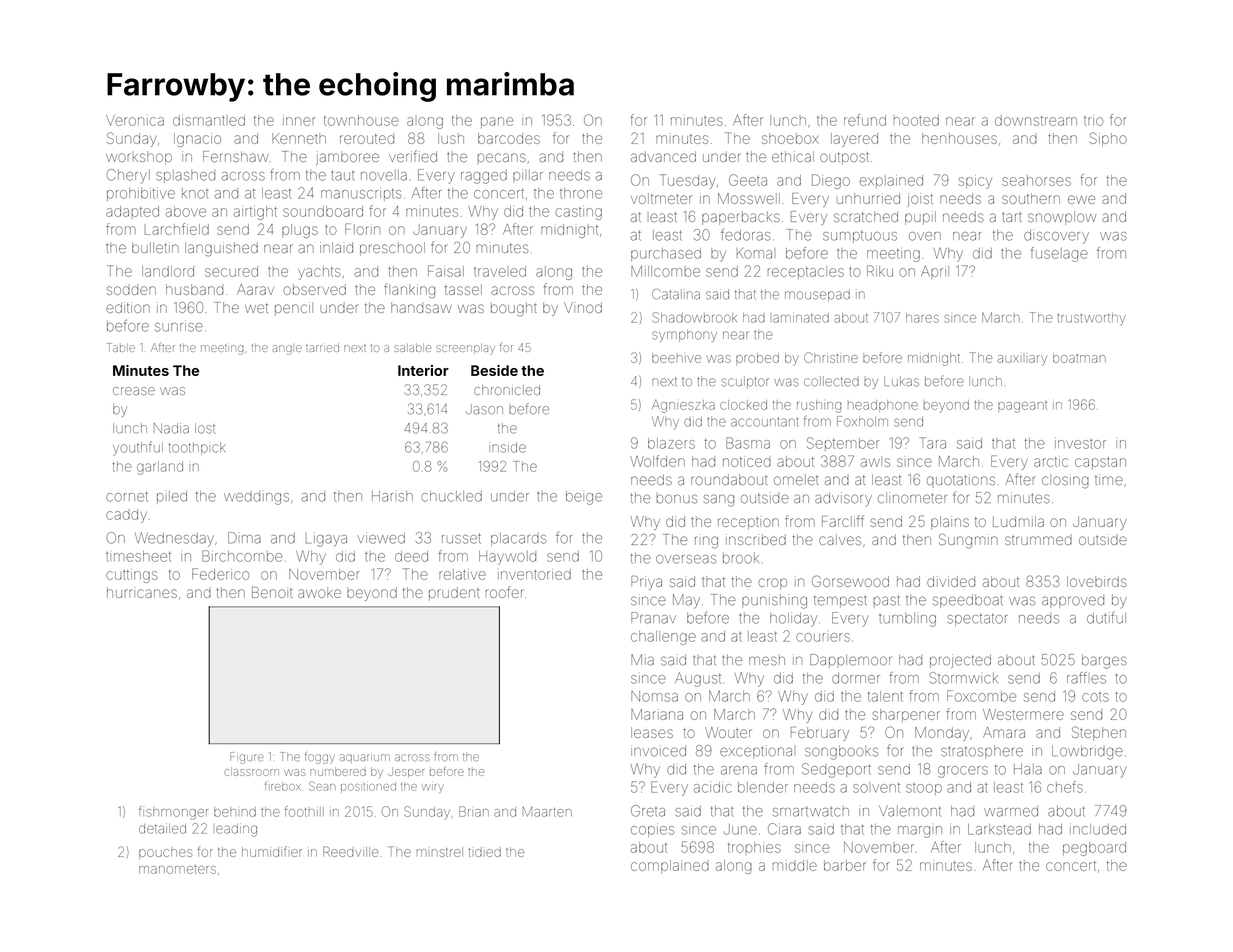  I want to click on traveled, so click(500, 271).
